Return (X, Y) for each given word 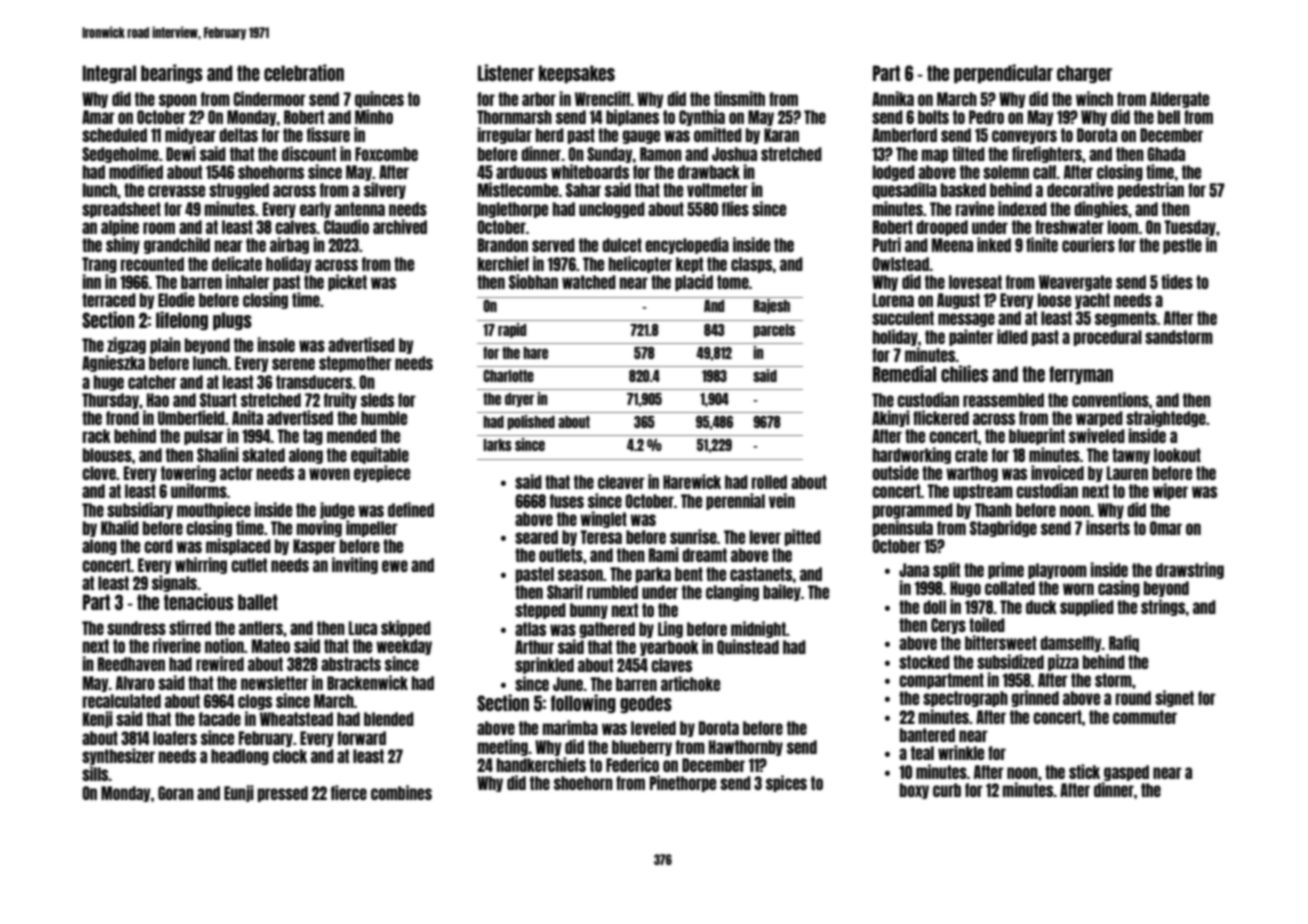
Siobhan (533, 281)
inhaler (248, 281)
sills (95, 773)
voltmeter (717, 190)
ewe (395, 566)
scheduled (114, 135)
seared (536, 537)
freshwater (1069, 227)
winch (1094, 98)
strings (1163, 607)
